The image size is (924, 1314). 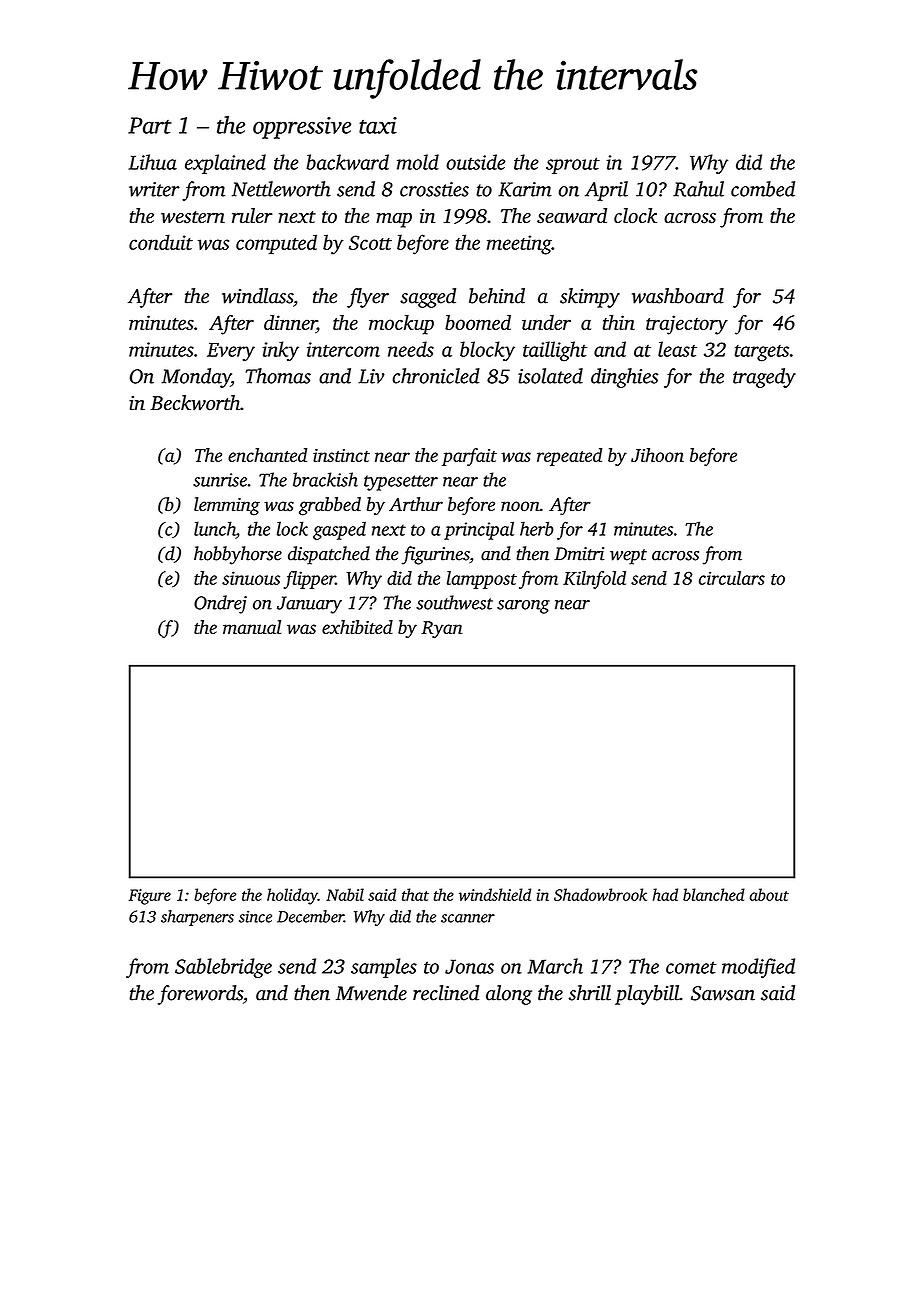 I want to click on behind, so click(x=497, y=296).
